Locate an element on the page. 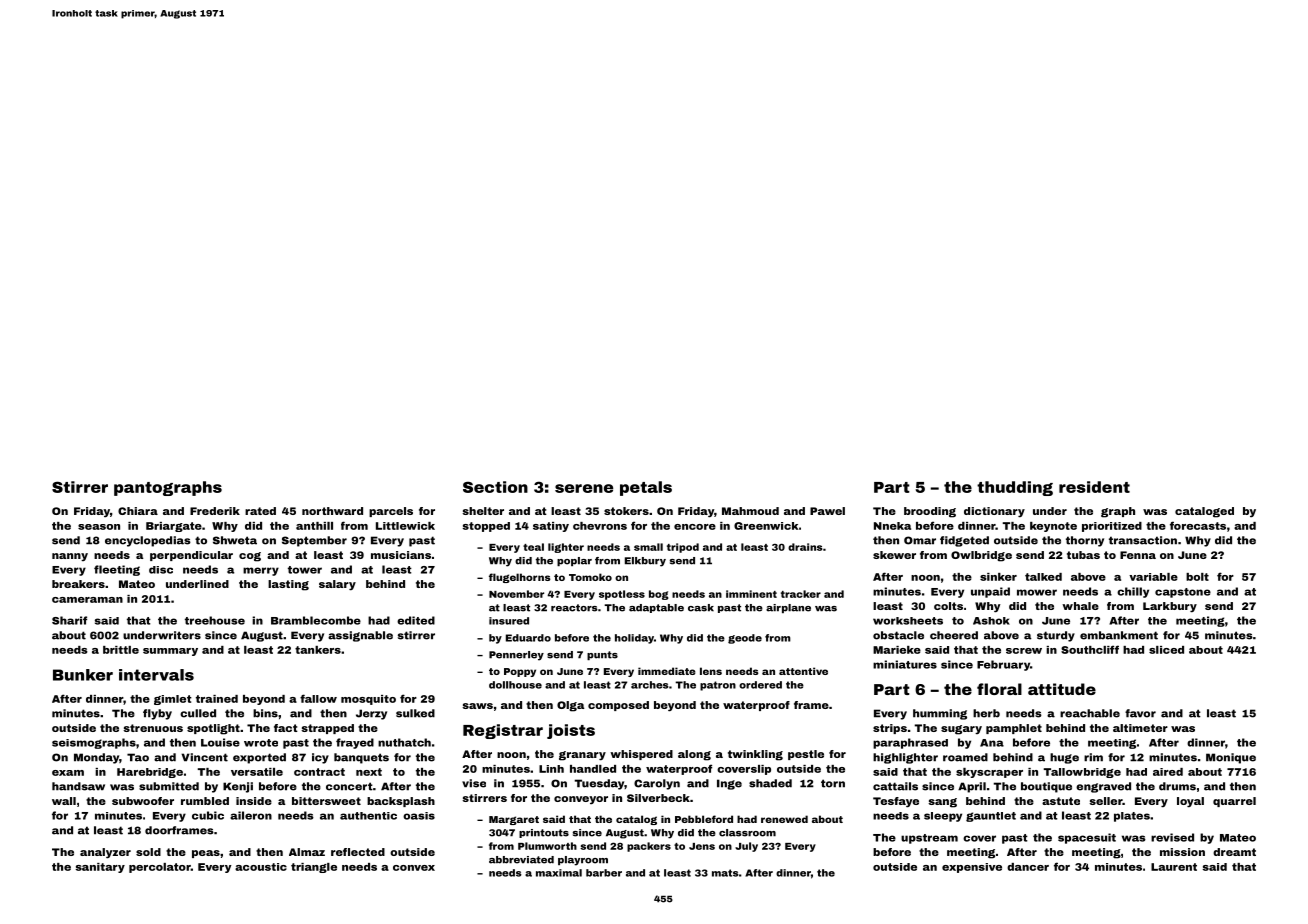 The height and width of the document is (924, 1308). petals is located at coordinates (646, 488).
